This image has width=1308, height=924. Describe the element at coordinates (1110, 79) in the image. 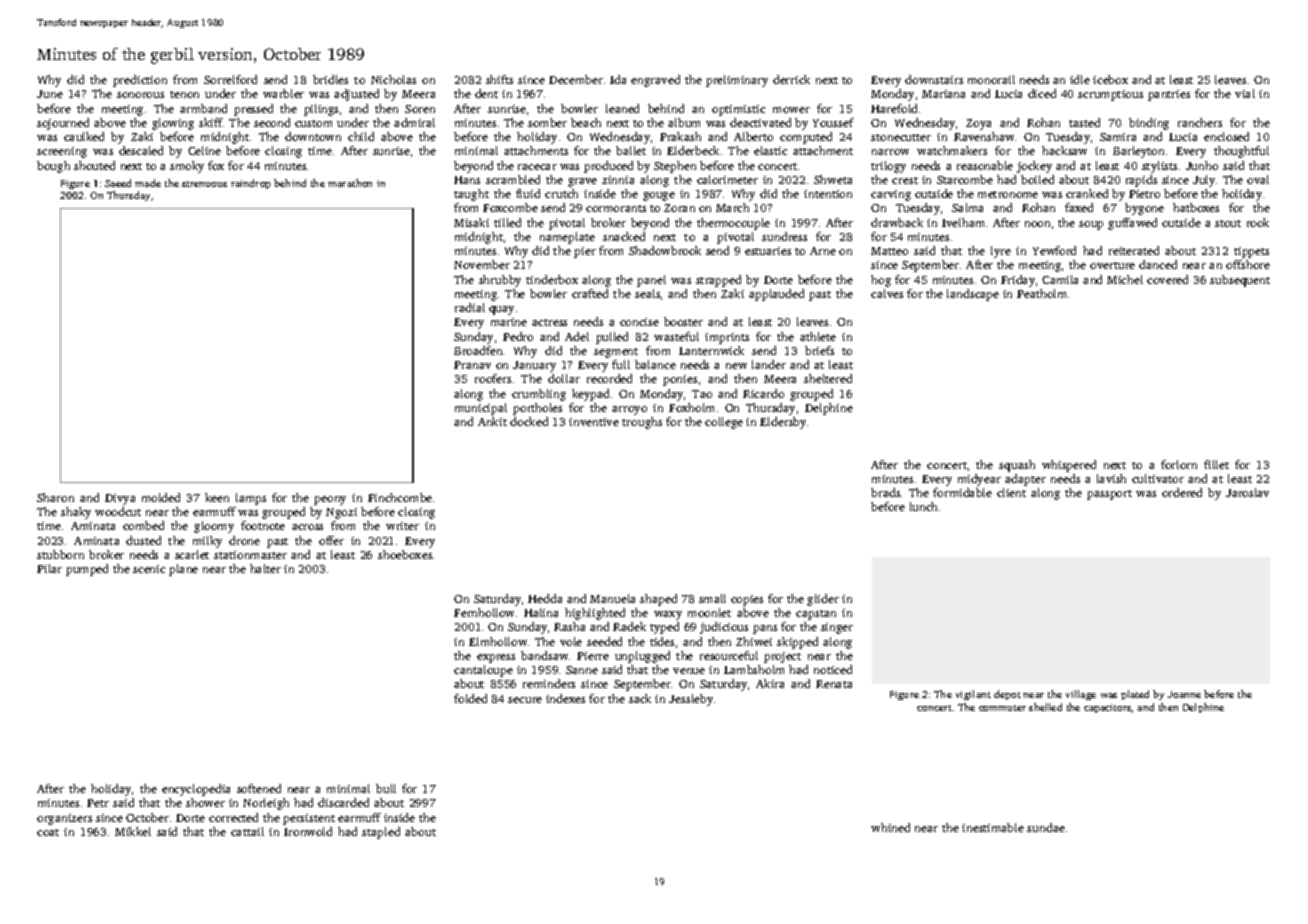

I see `icebox` at that location.
